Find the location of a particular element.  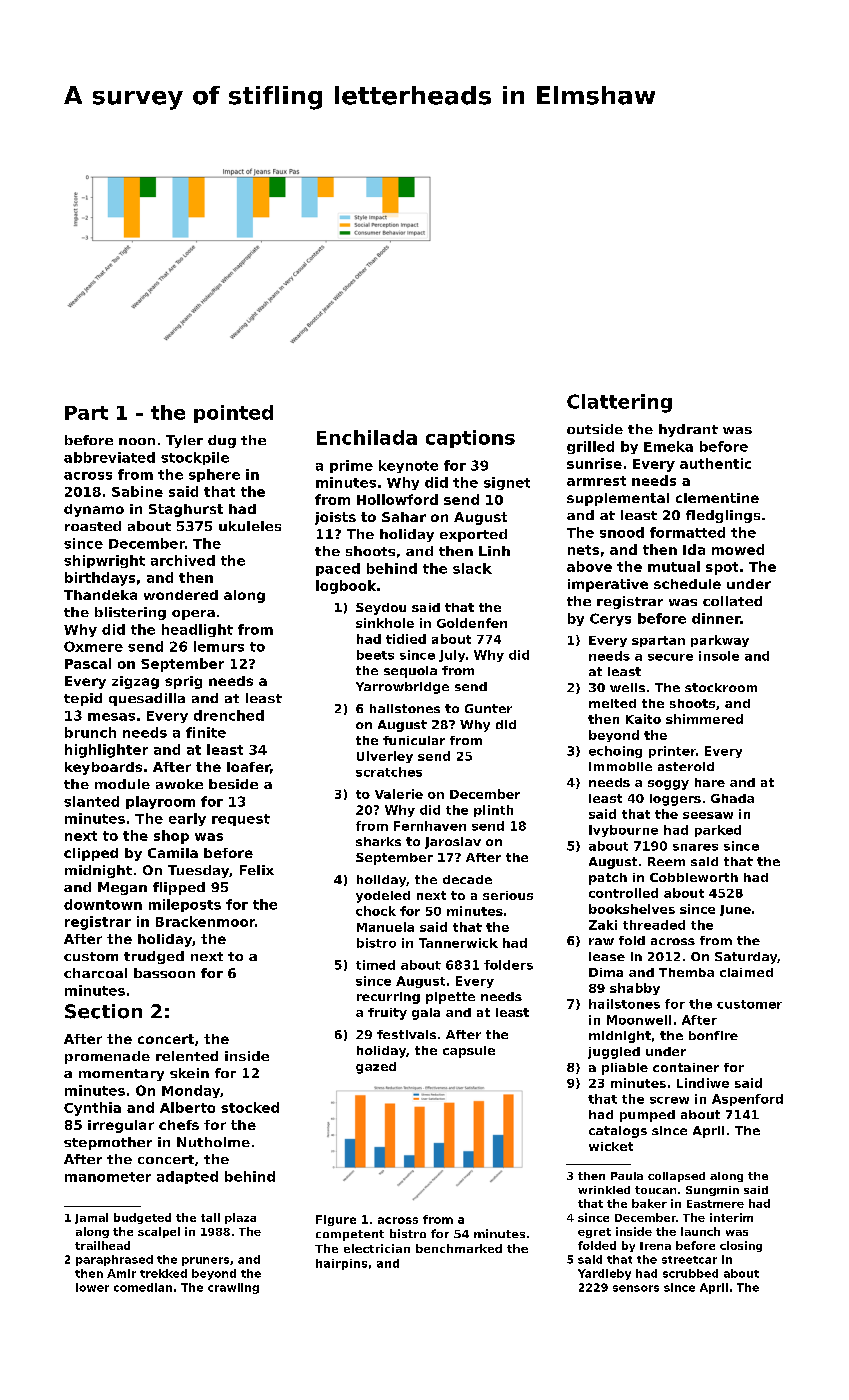

pointed is located at coordinates (233, 414).
